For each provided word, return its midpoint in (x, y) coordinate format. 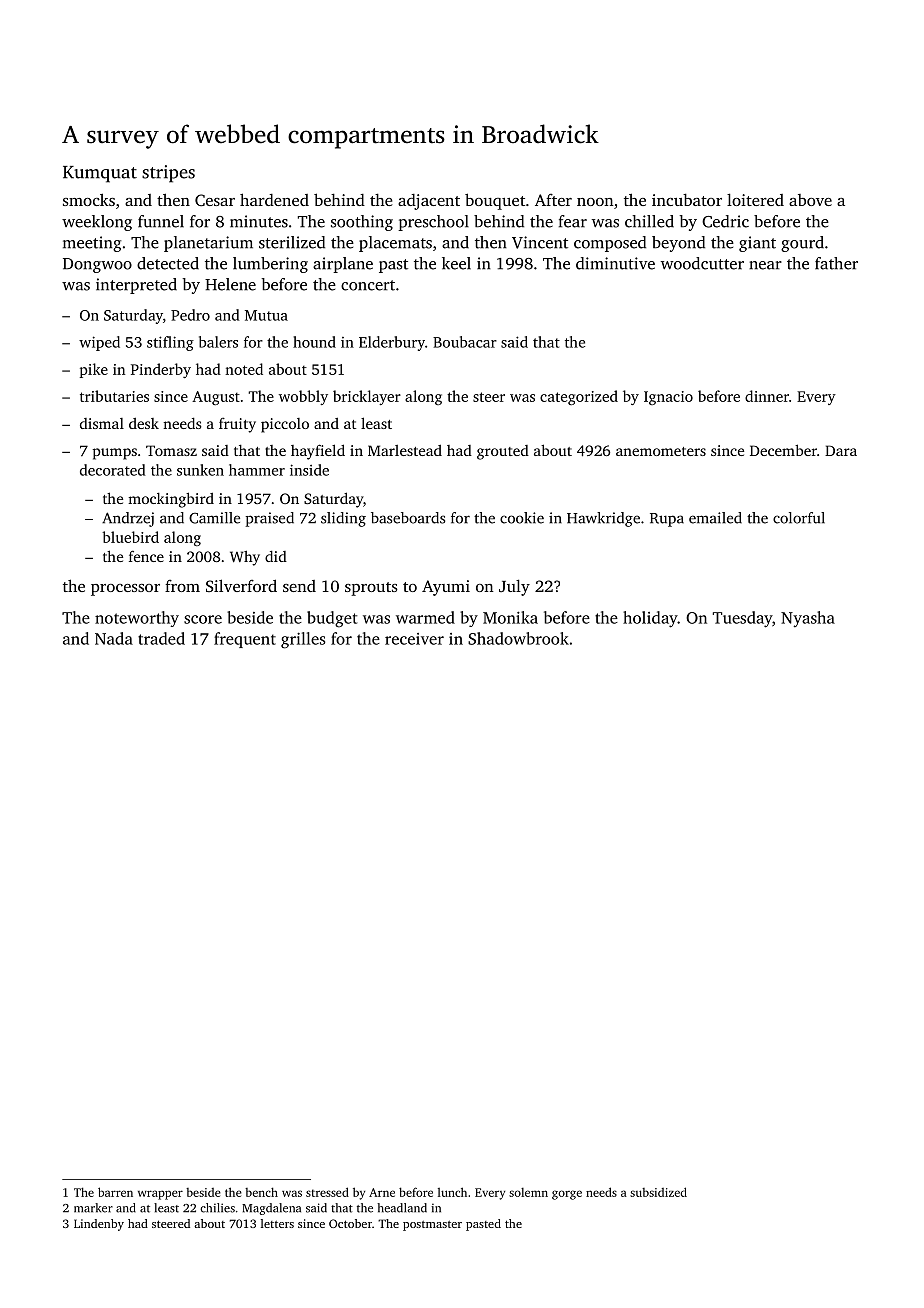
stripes (168, 174)
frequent (245, 640)
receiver (414, 639)
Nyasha (808, 619)
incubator (687, 200)
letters (277, 1223)
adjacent (429, 202)
